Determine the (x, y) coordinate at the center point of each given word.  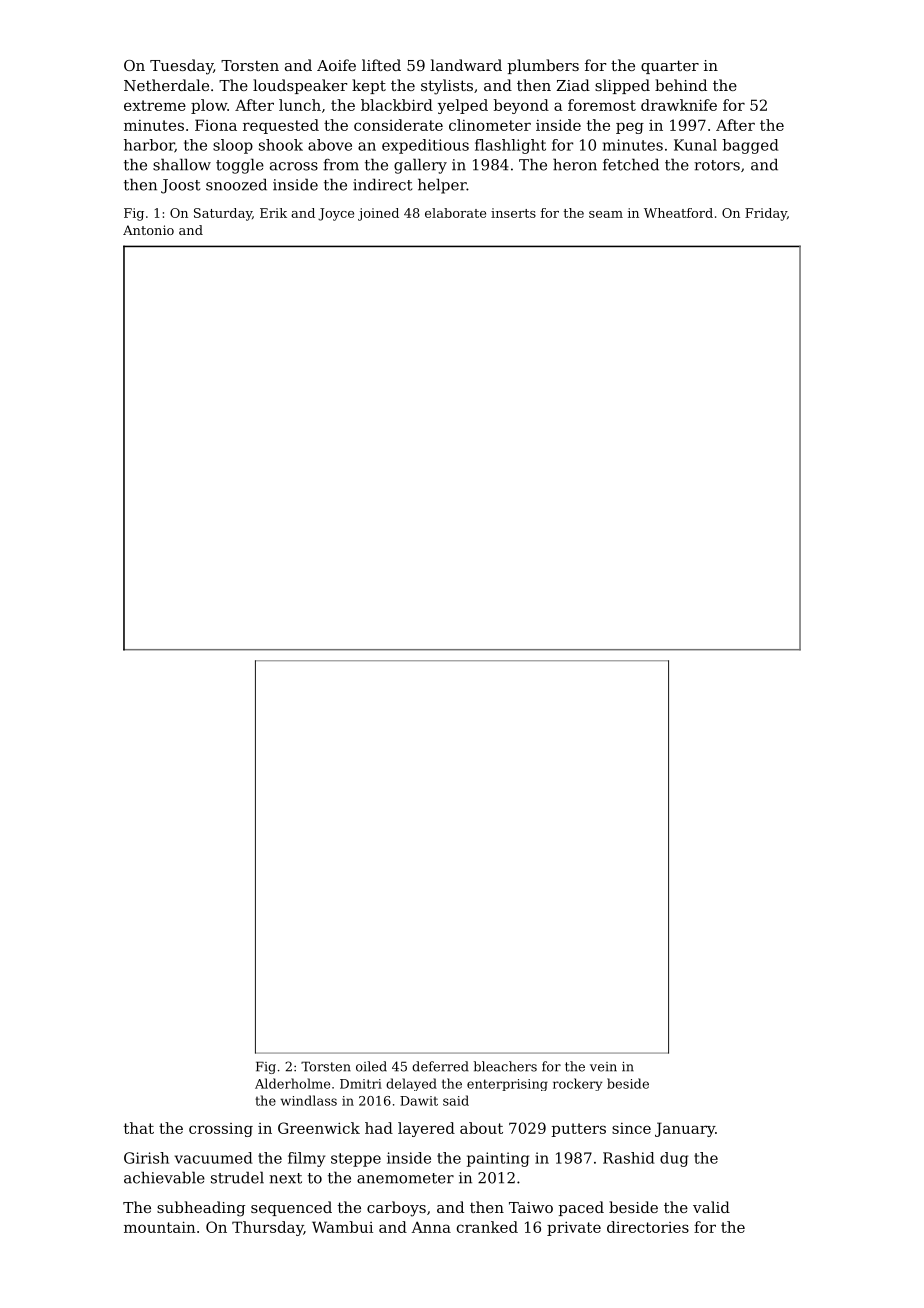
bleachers (505, 1066)
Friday (766, 214)
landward (466, 65)
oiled (371, 1066)
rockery (577, 1084)
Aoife (336, 65)
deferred (440, 1066)
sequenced (291, 1208)
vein (603, 1067)
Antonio (148, 230)
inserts (513, 213)
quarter (670, 67)
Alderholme (292, 1083)
